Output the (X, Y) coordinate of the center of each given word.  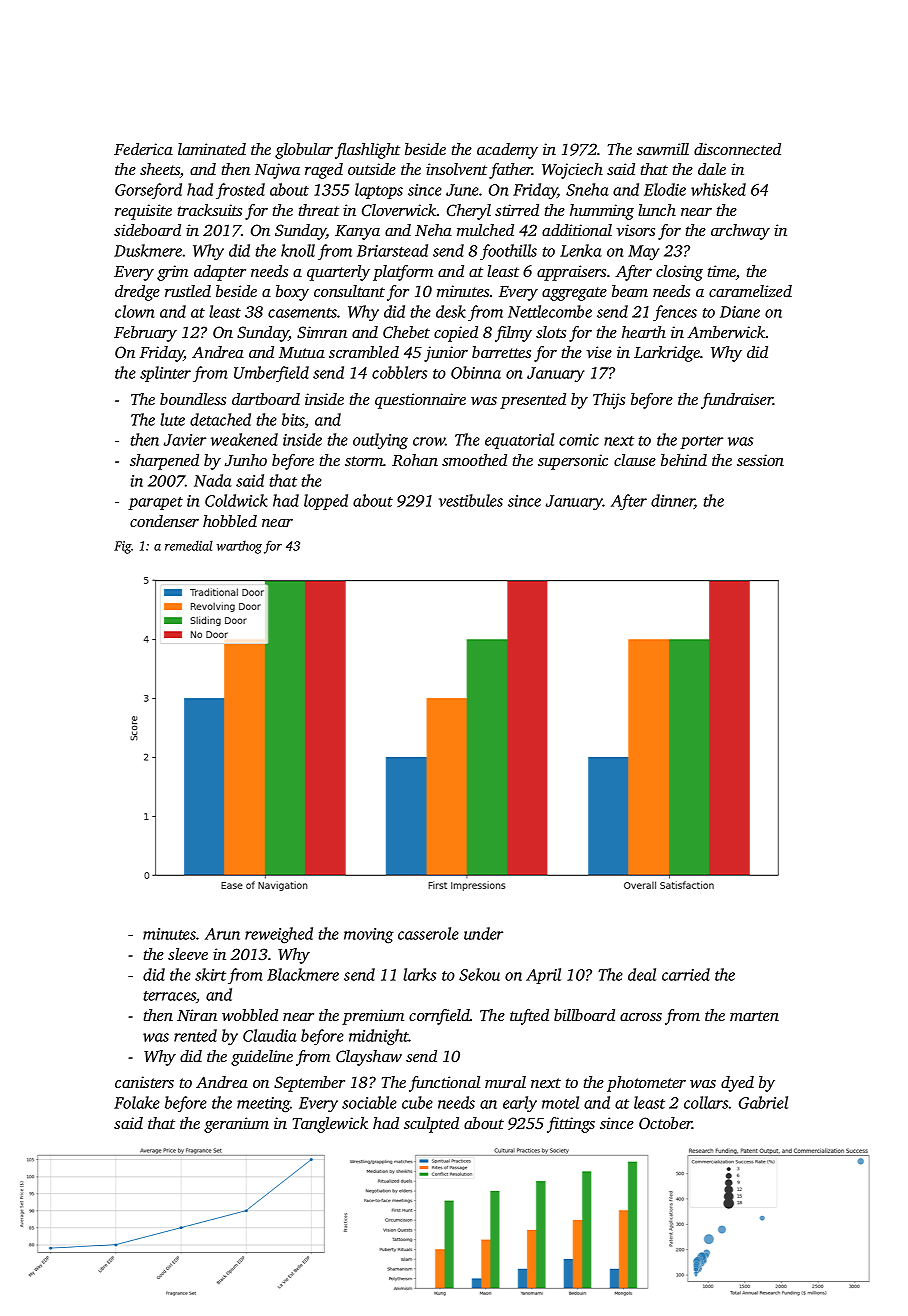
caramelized (750, 291)
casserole (428, 933)
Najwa (277, 171)
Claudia (270, 1035)
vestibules (471, 500)
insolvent (456, 169)
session (760, 460)
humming (602, 212)
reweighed (279, 935)
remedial (189, 545)
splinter (165, 374)
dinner (672, 501)
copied (456, 334)
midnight (379, 1037)
